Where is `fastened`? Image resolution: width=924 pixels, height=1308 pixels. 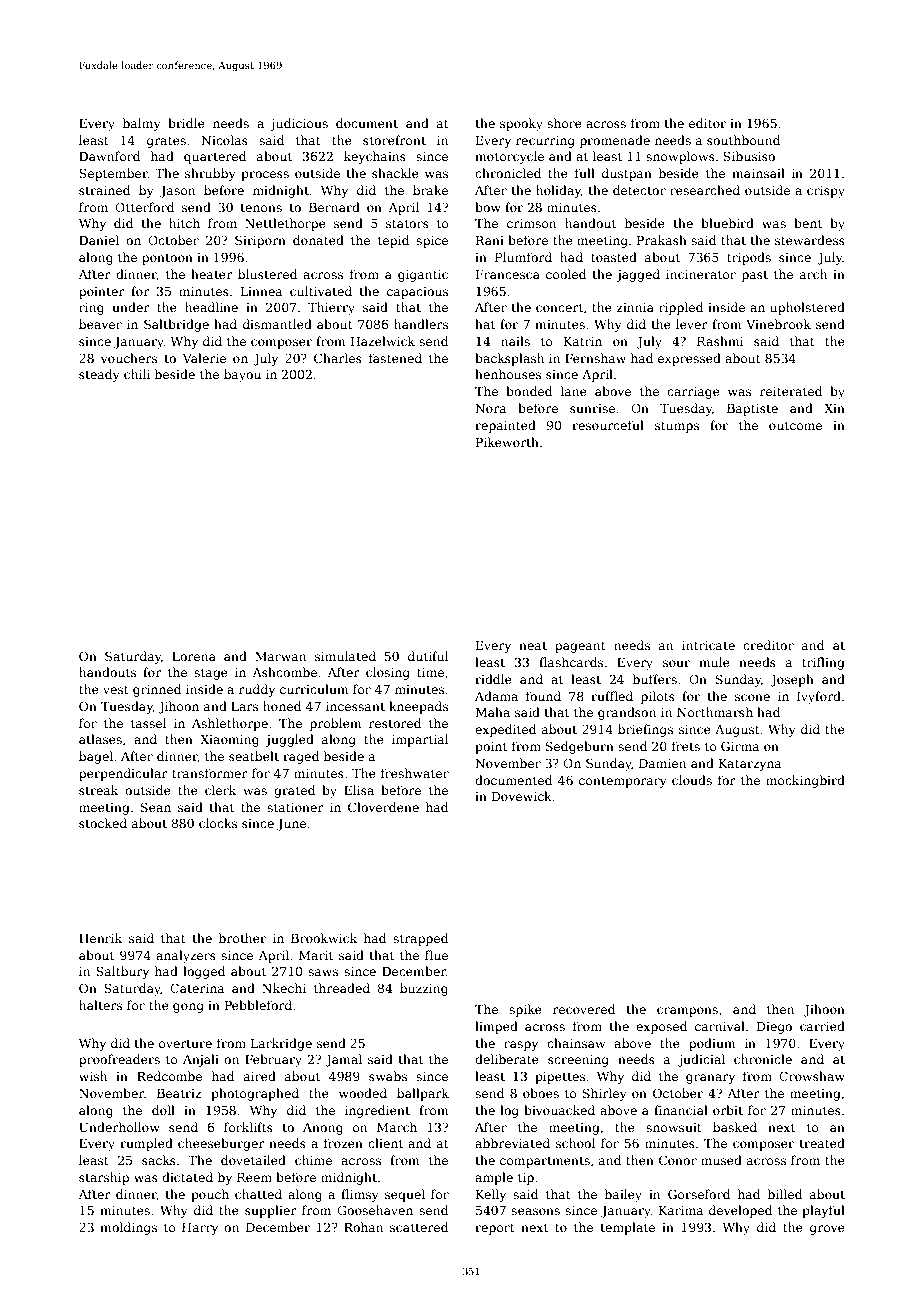
fastened is located at coordinates (395, 358).
